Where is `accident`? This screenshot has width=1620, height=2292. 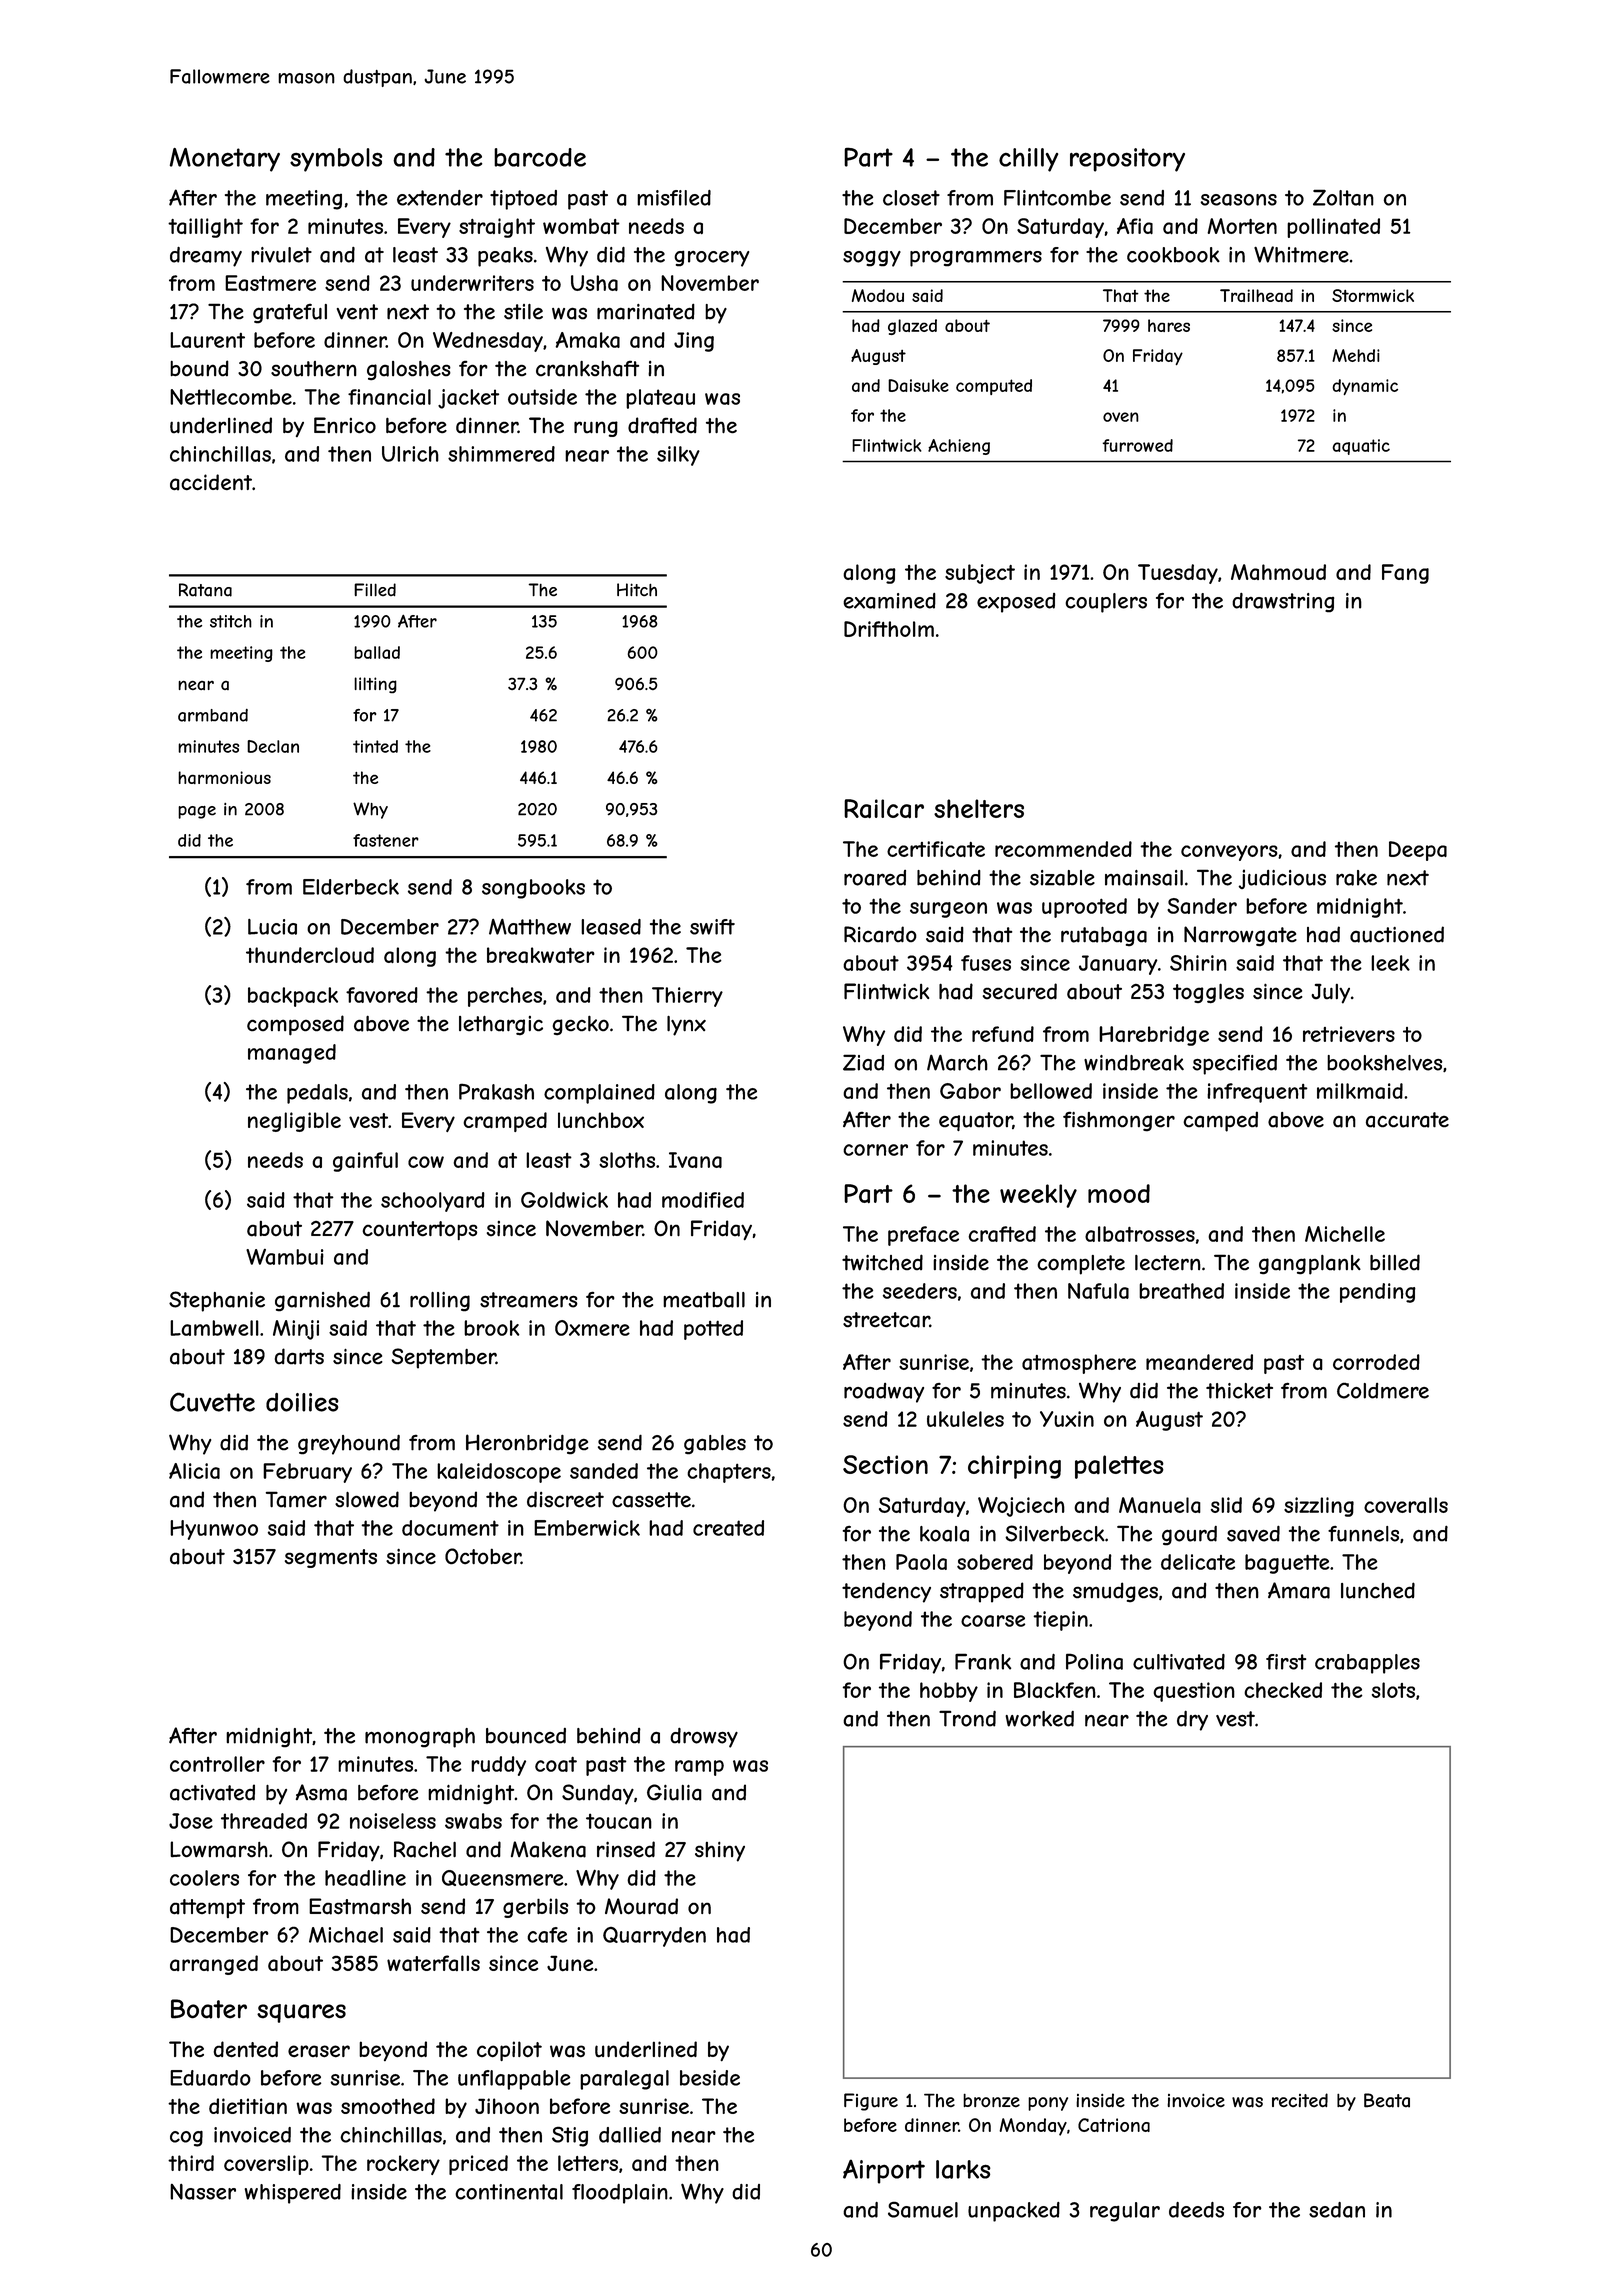 accident is located at coordinates (211, 482).
